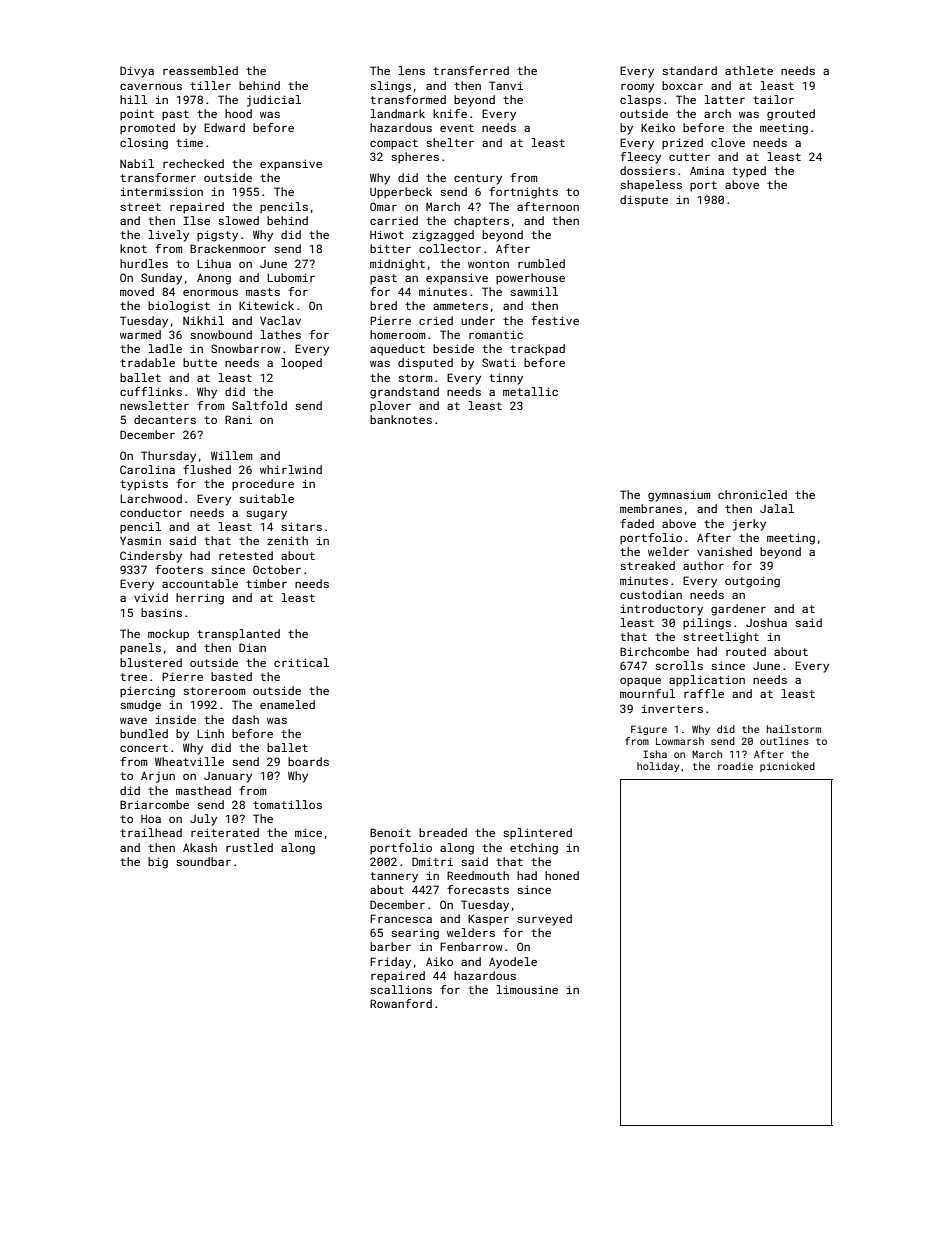 The height and width of the page is (1233, 952). What do you see at coordinates (137, 291) in the page?
I see `moved` at bounding box center [137, 291].
